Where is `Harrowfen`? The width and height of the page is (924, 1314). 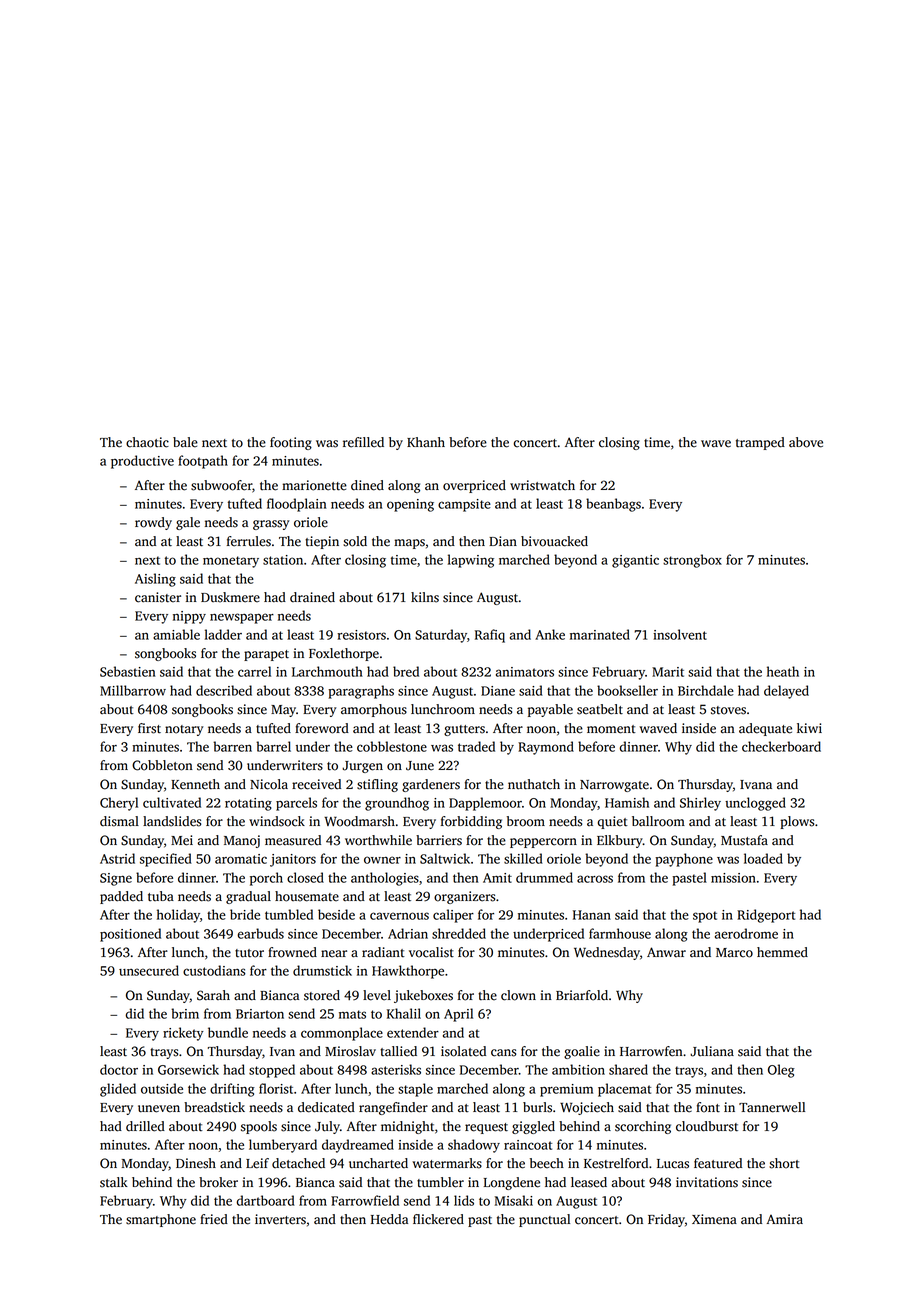 Harrowfen is located at coordinates (651, 1051).
